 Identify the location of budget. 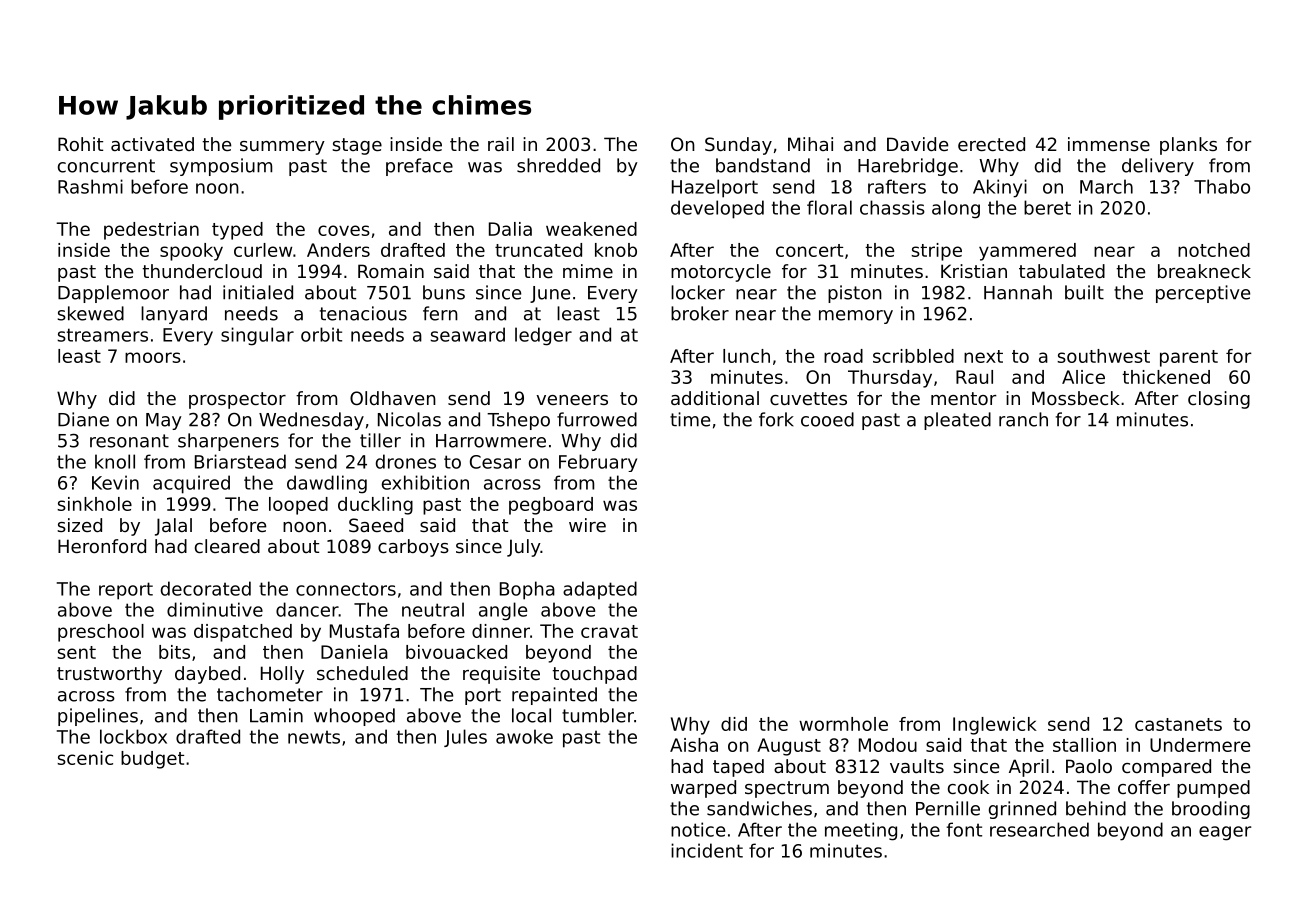
(152, 760).
